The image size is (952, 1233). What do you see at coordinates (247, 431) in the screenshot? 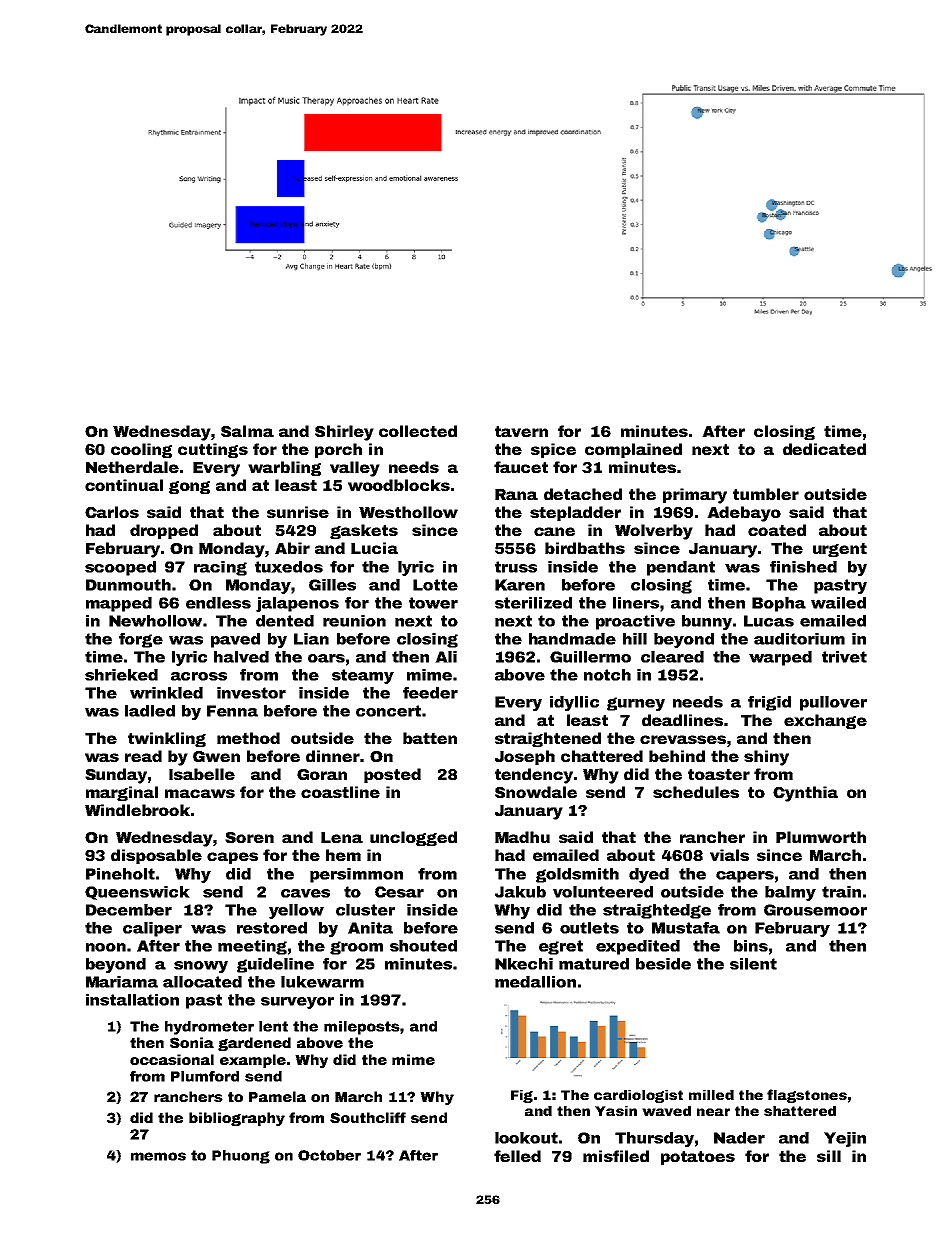
I see `Salma` at bounding box center [247, 431].
